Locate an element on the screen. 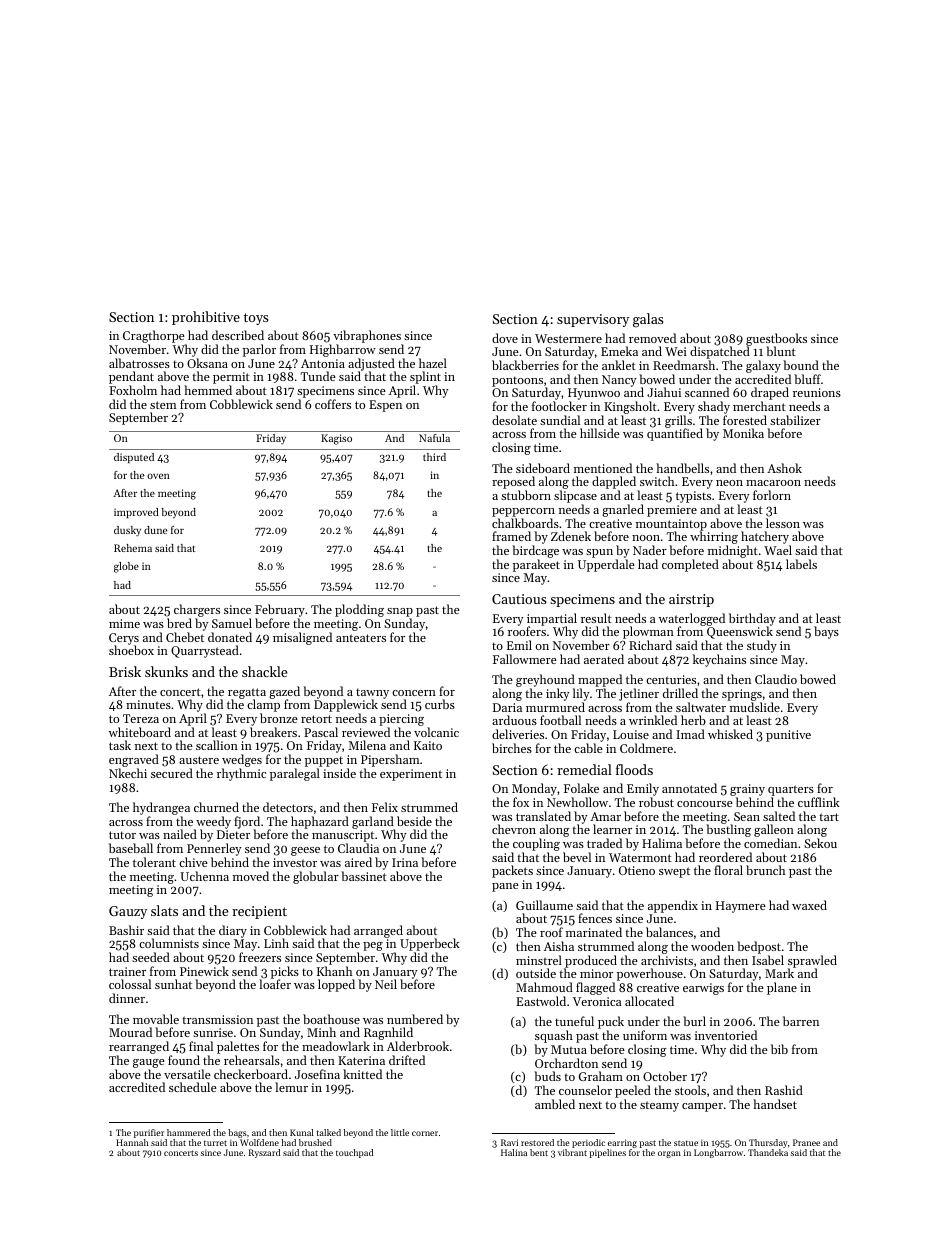 Image resolution: width=952 pixels, height=1233 pixels. desolate is located at coordinates (514, 420).
